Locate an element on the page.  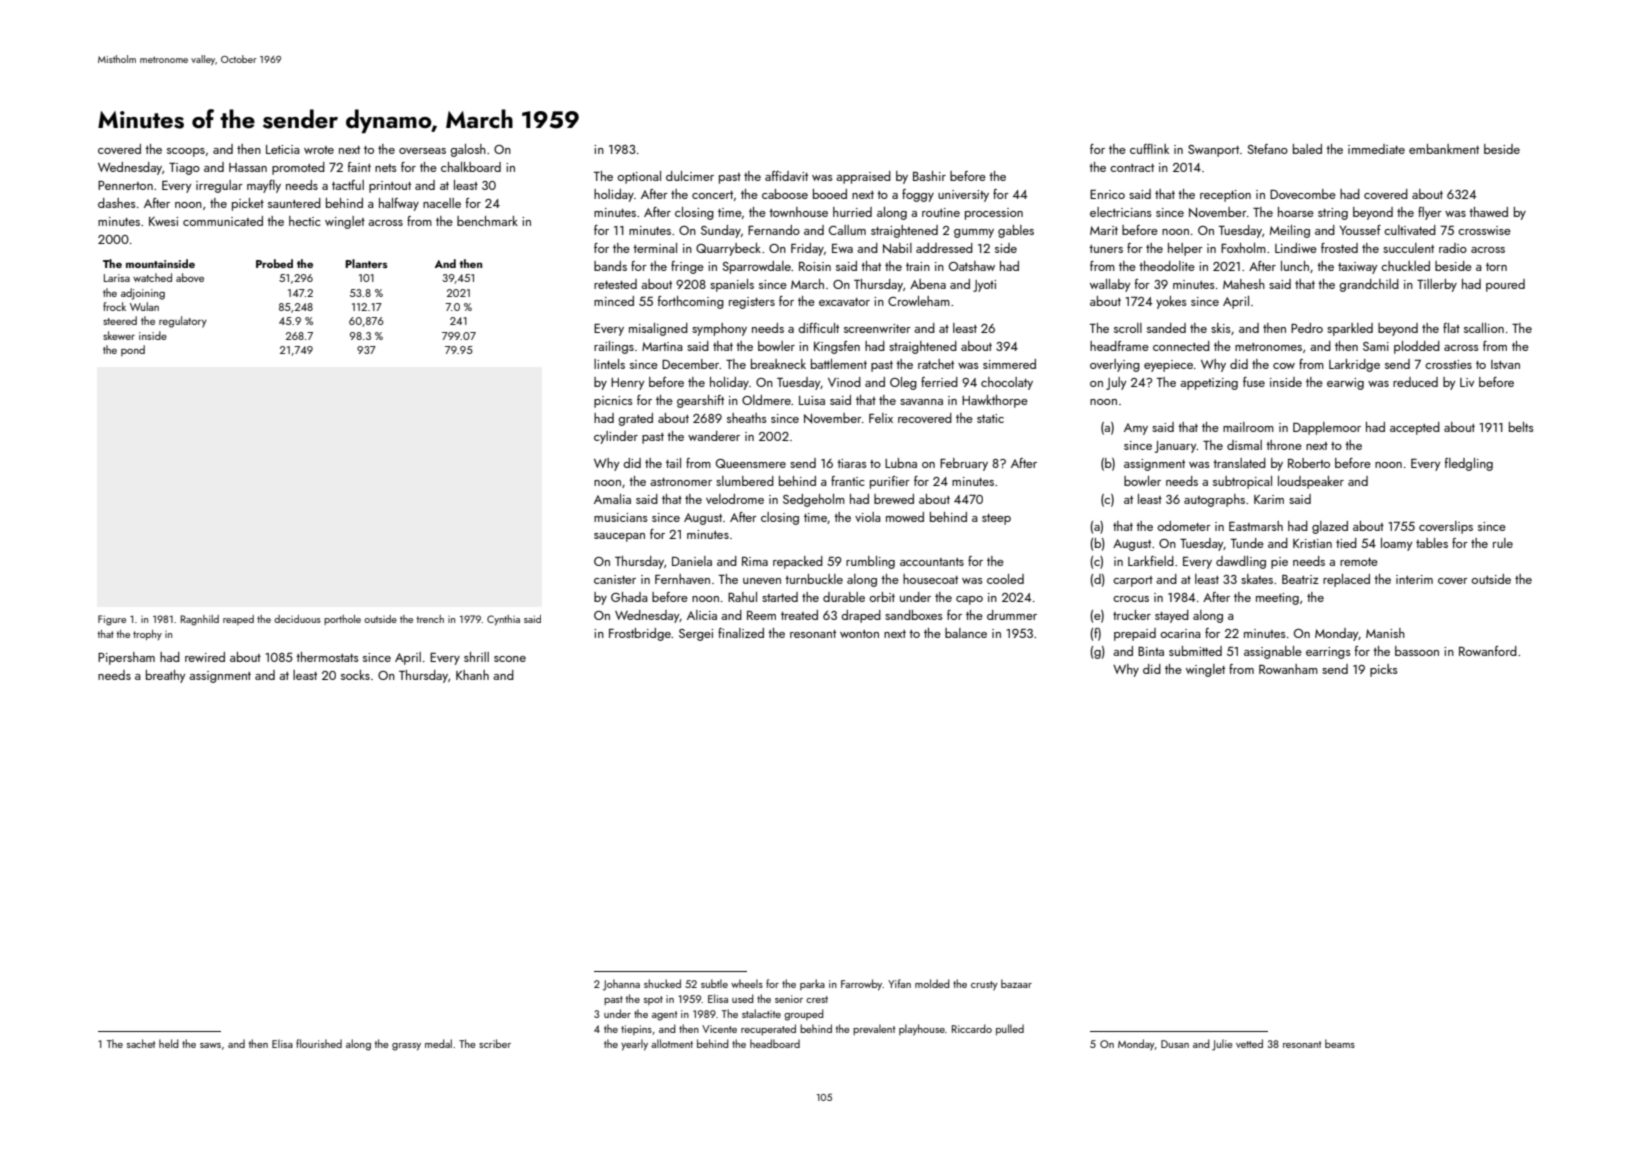
headboard is located at coordinates (775, 1043).
